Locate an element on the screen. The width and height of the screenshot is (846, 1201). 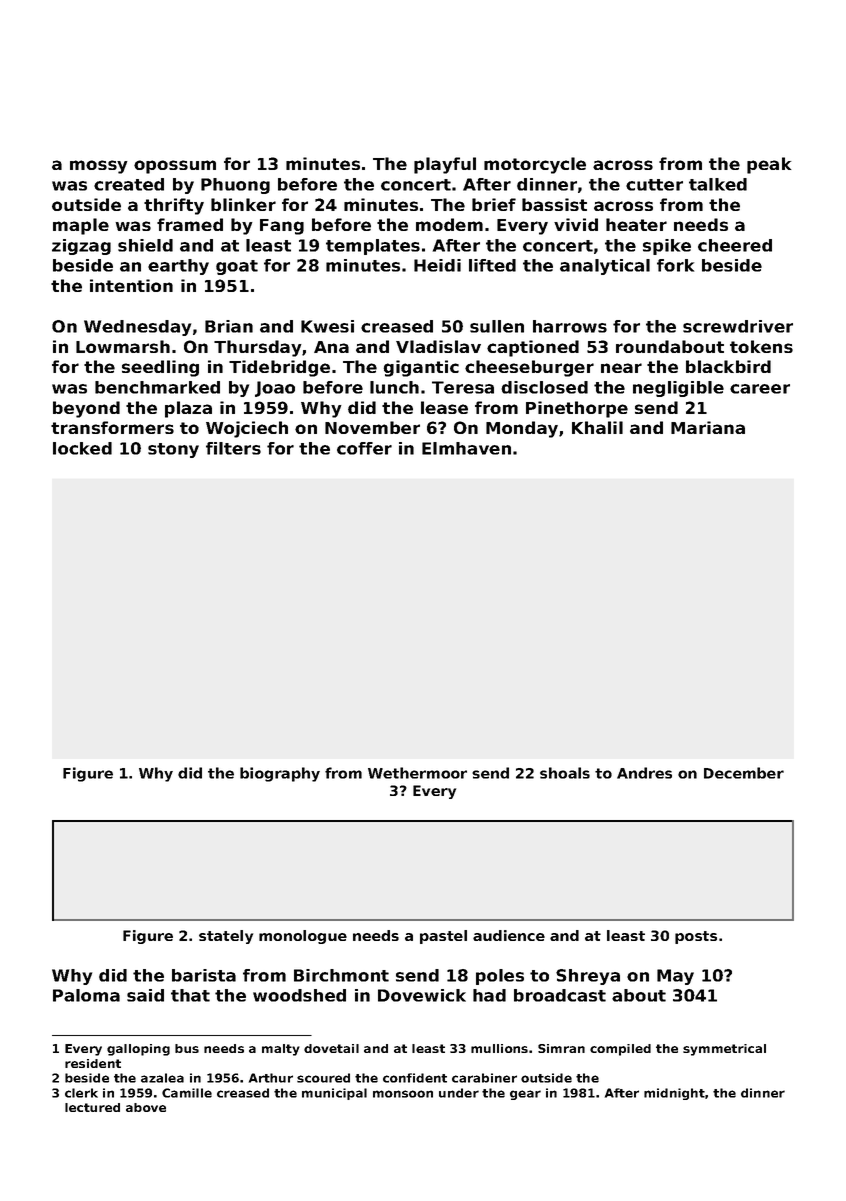
peak is located at coordinates (769, 165).
